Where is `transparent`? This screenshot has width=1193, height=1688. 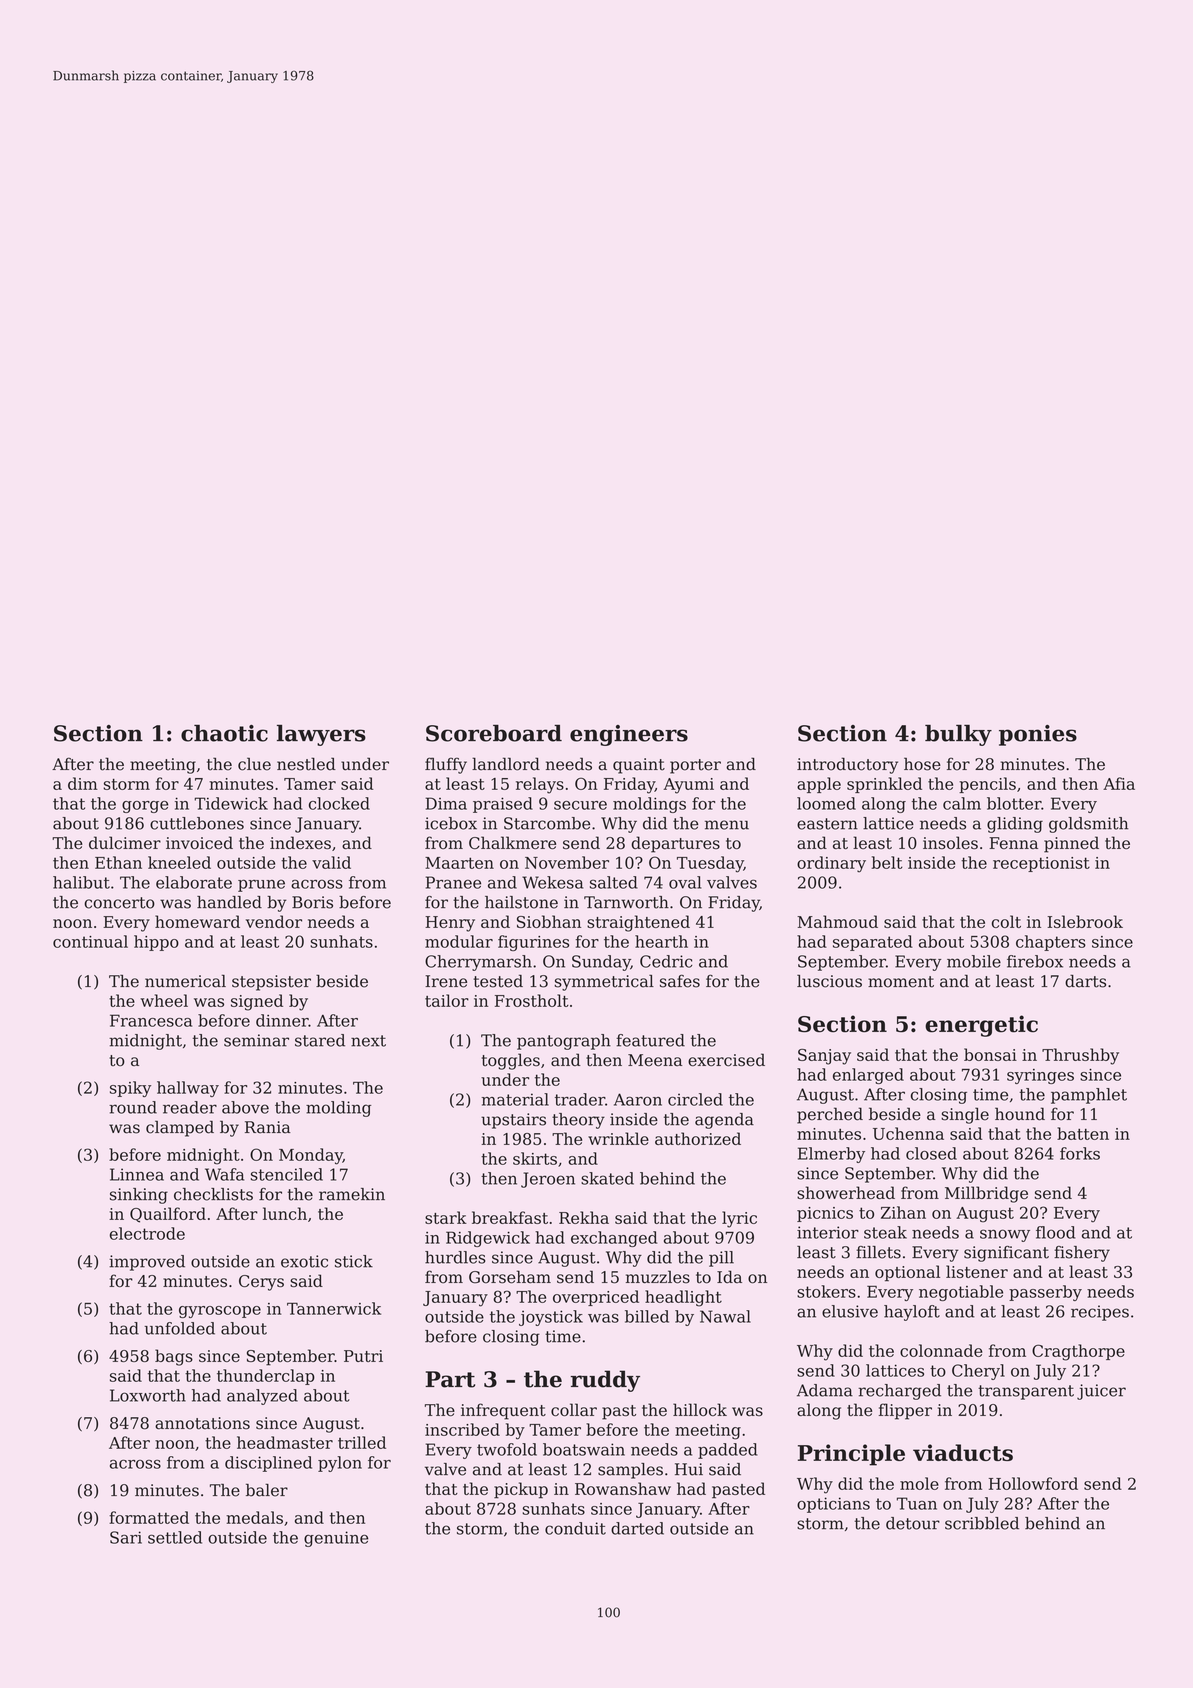 transparent is located at coordinates (1026, 1392).
